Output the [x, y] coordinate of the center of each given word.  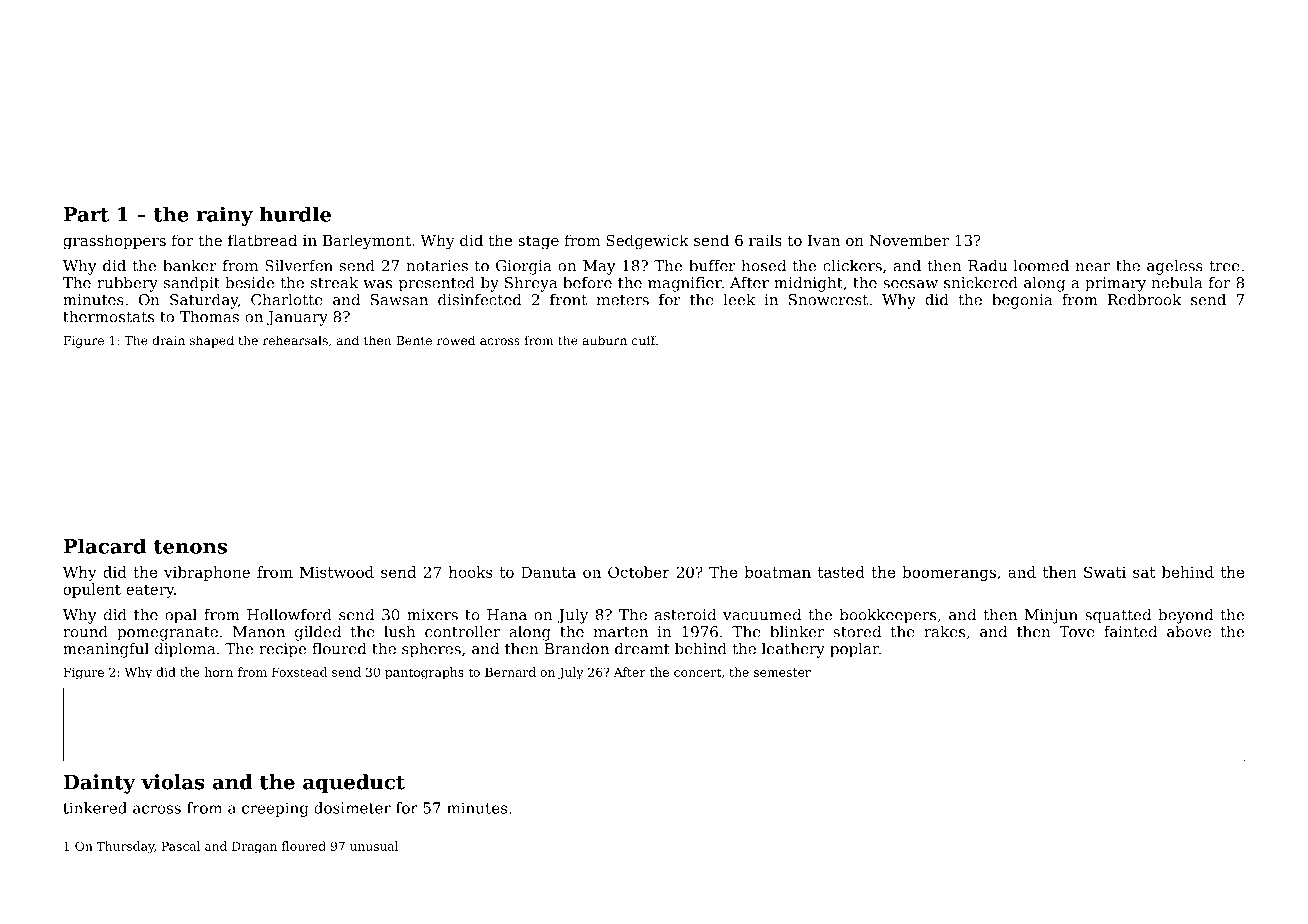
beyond [1186, 616]
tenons [190, 547]
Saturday [204, 301]
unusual [374, 846]
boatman [778, 572]
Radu [987, 266]
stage [538, 242]
